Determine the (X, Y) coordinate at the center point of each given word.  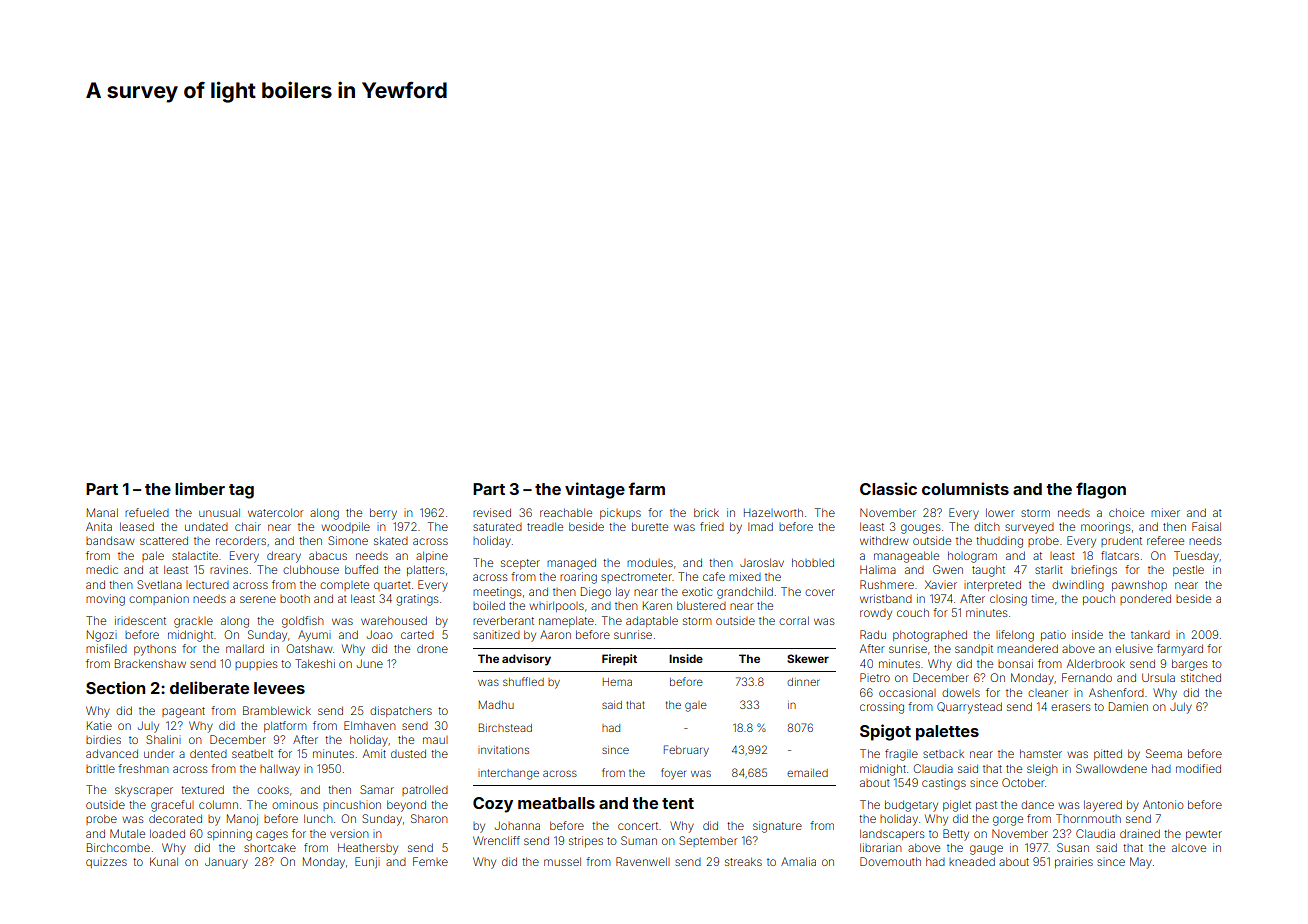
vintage (595, 490)
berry (383, 514)
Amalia (798, 861)
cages (272, 836)
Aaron (555, 634)
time (1042, 599)
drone (432, 648)
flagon (1101, 490)
